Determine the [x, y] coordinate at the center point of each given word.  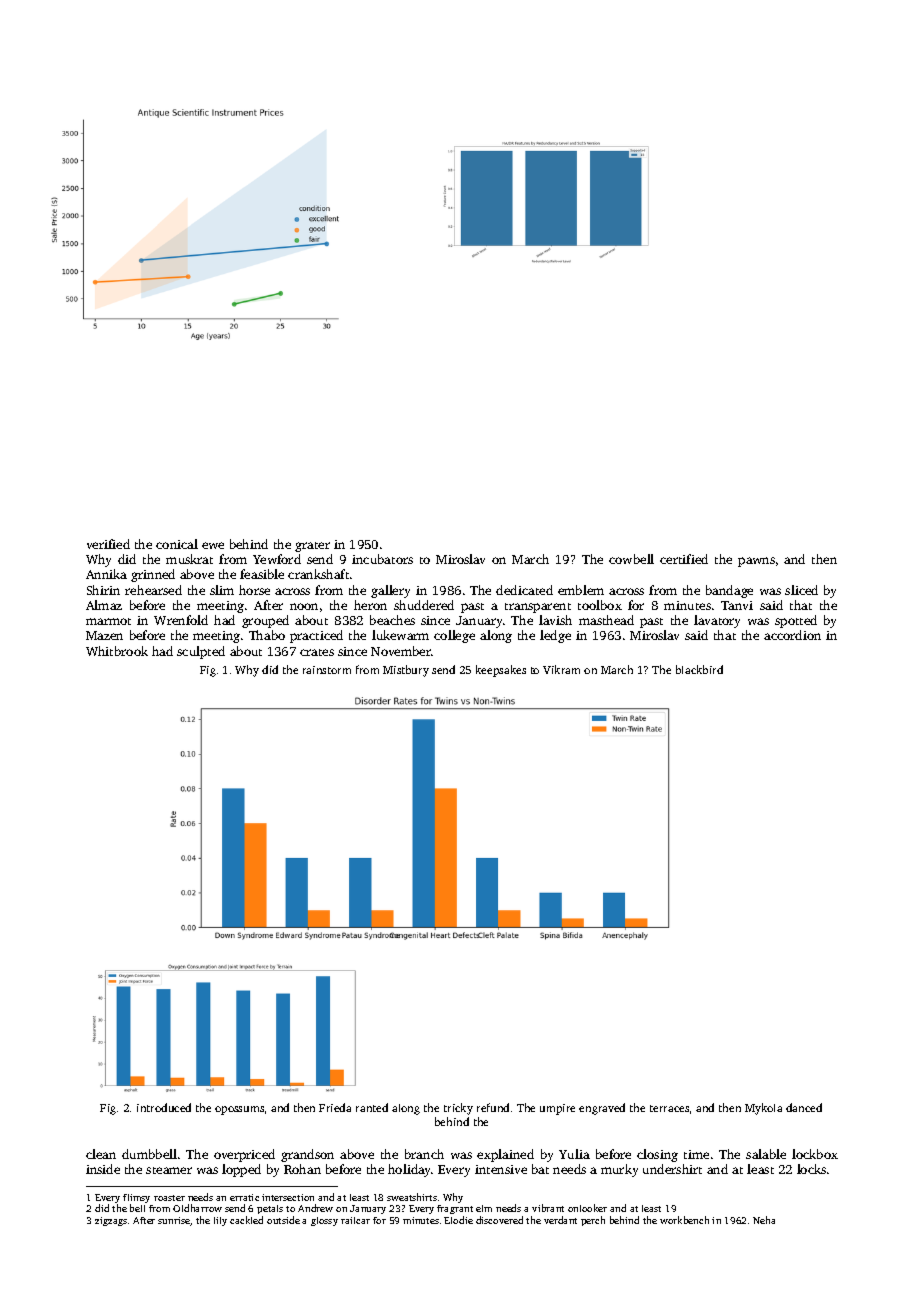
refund [493, 1107]
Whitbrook [117, 651]
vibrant [548, 1208]
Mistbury [406, 671]
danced [804, 1107]
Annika [106, 574]
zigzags [111, 1221]
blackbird [699, 669]
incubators [382, 559]
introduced [164, 1107]
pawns [756, 562]
